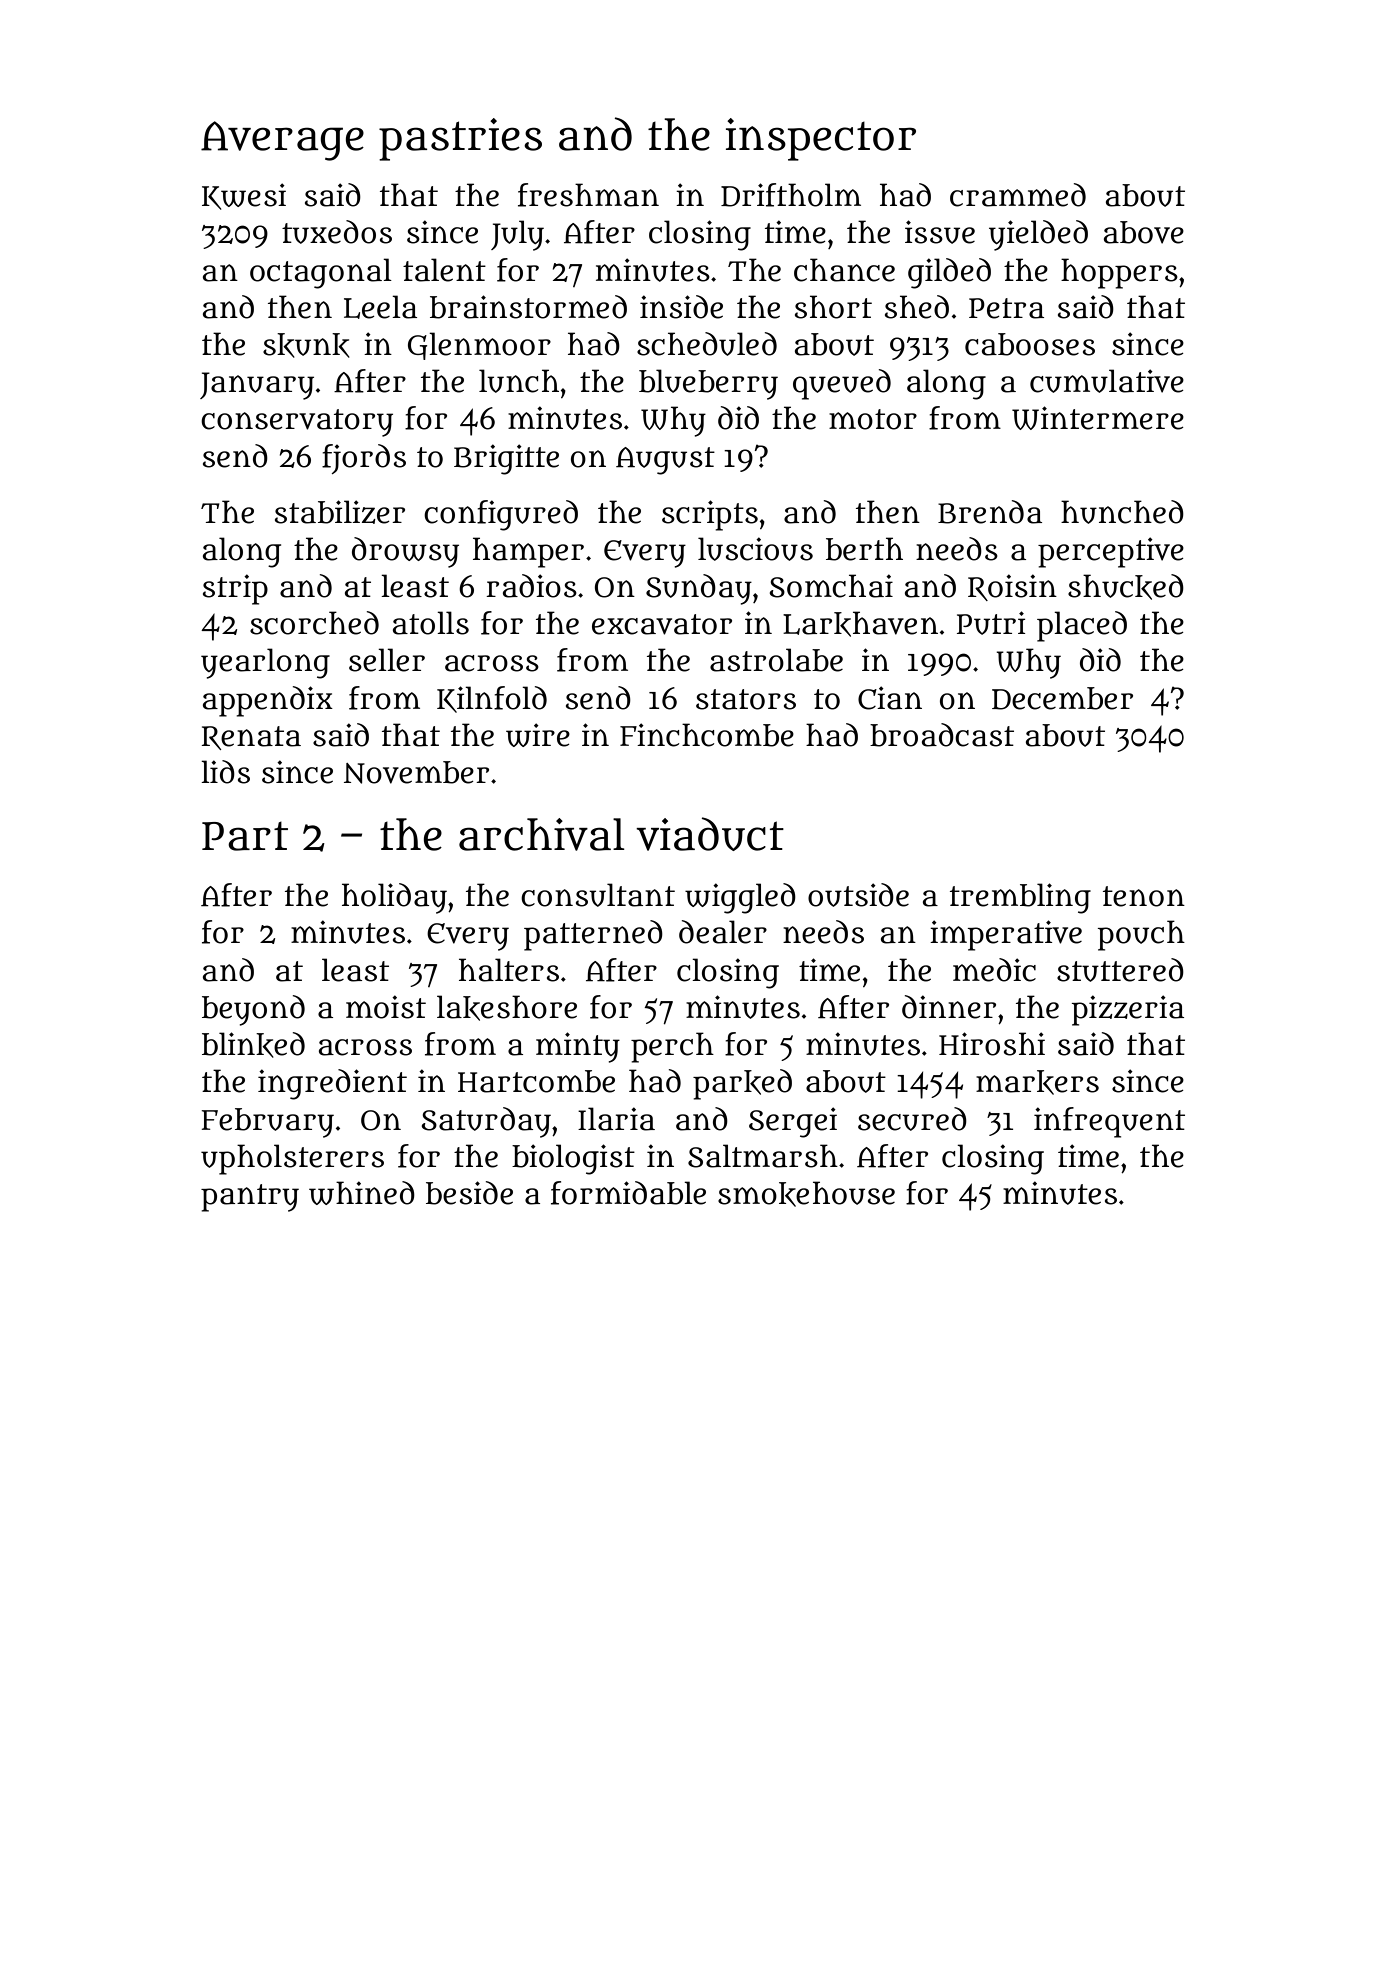  What do you see at coordinates (821, 139) in the image?
I see `inspector` at bounding box center [821, 139].
